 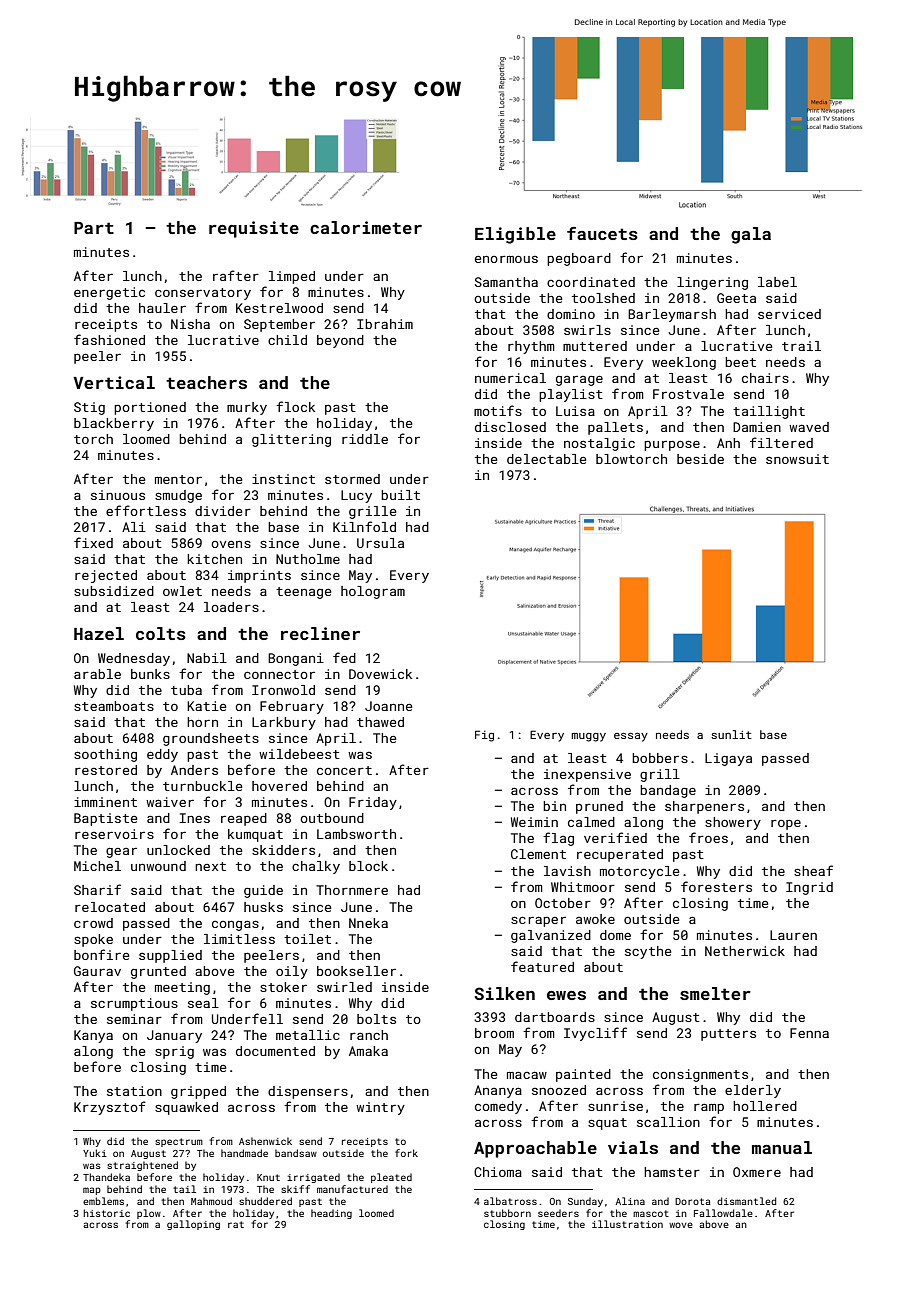 I want to click on ewes, so click(x=566, y=995).
